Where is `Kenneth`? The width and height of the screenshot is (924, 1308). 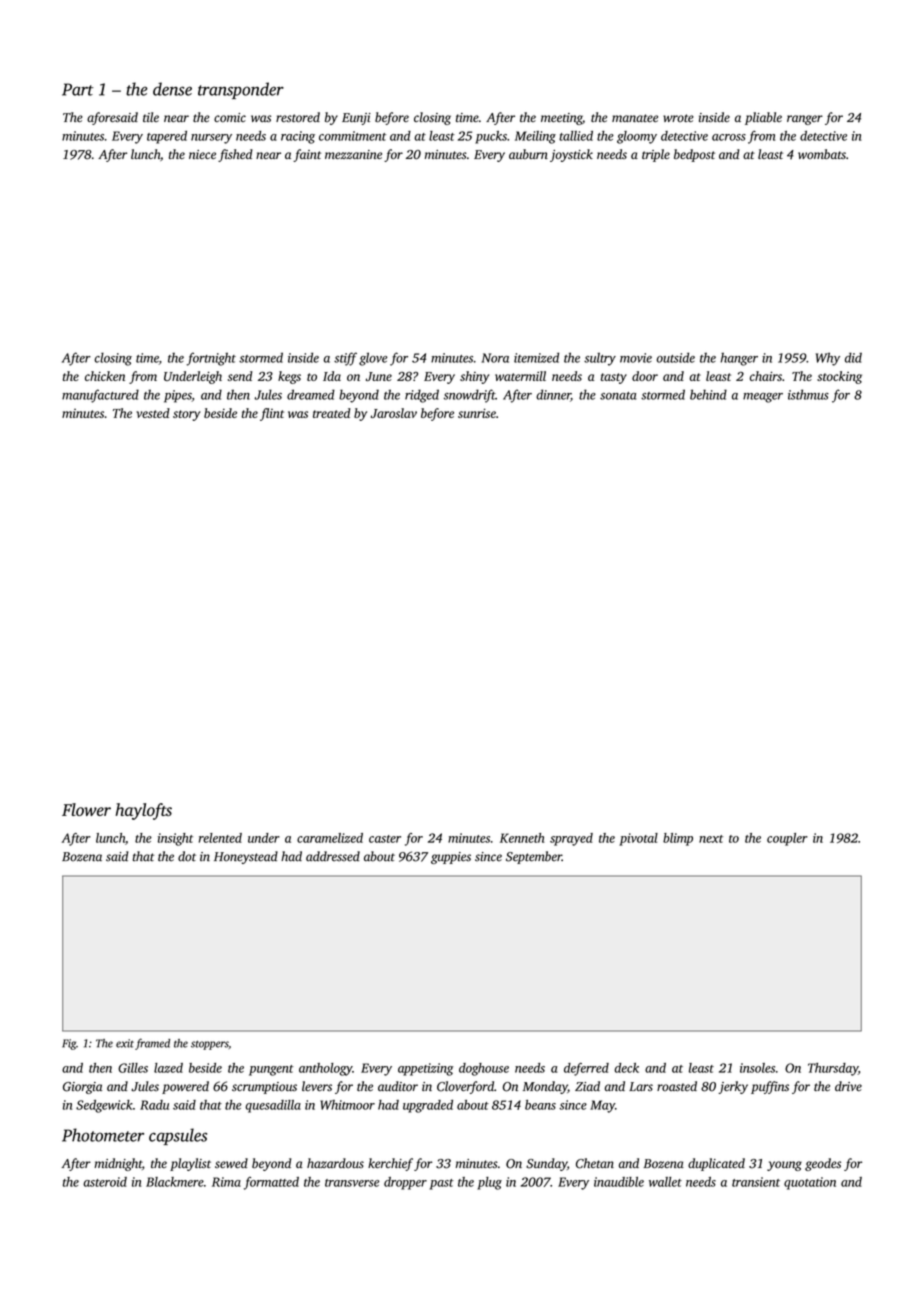
Kenneth is located at coordinates (522, 838).
